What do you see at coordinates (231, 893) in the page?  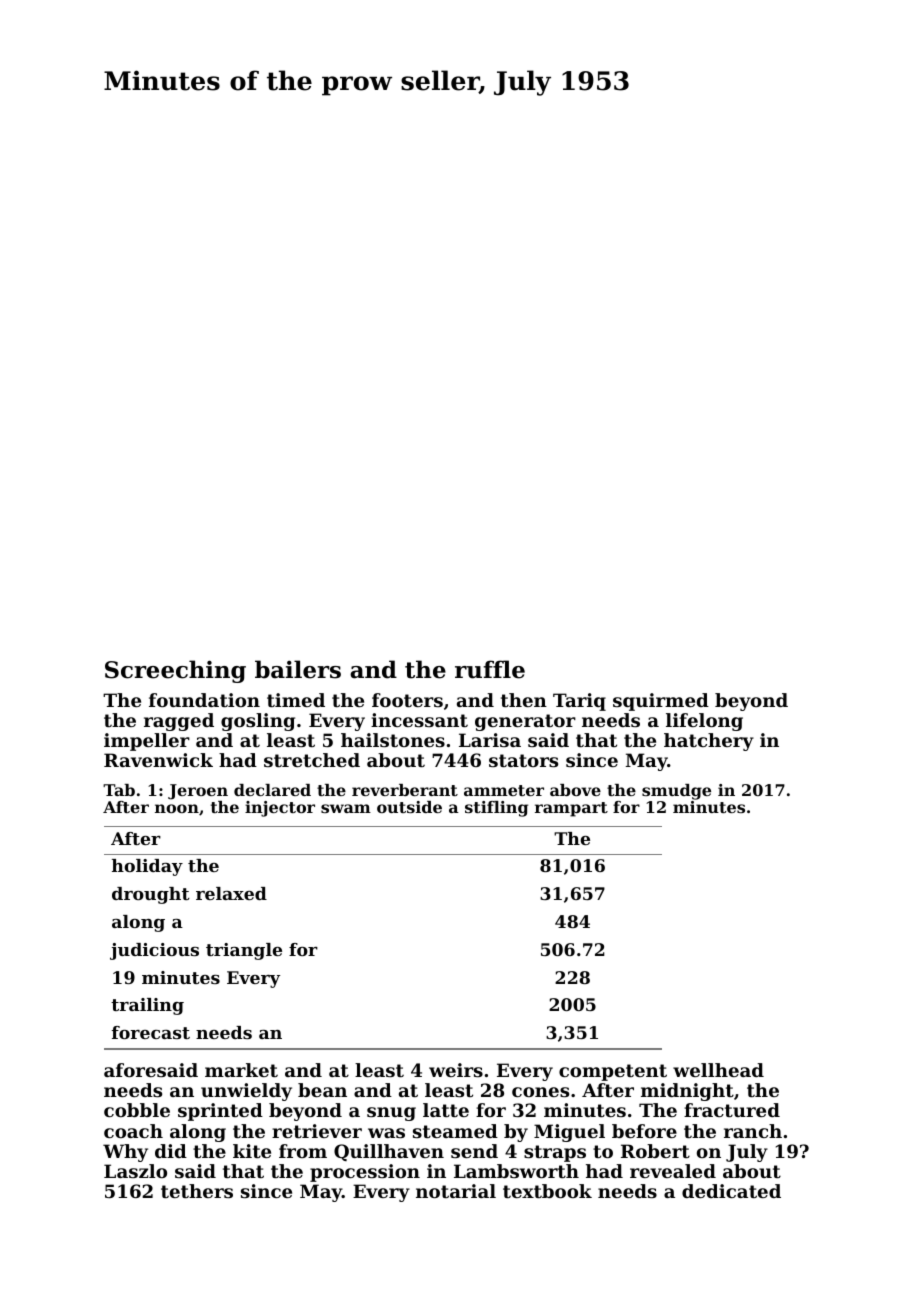 I see `relaxed` at bounding box center [231, 893].
